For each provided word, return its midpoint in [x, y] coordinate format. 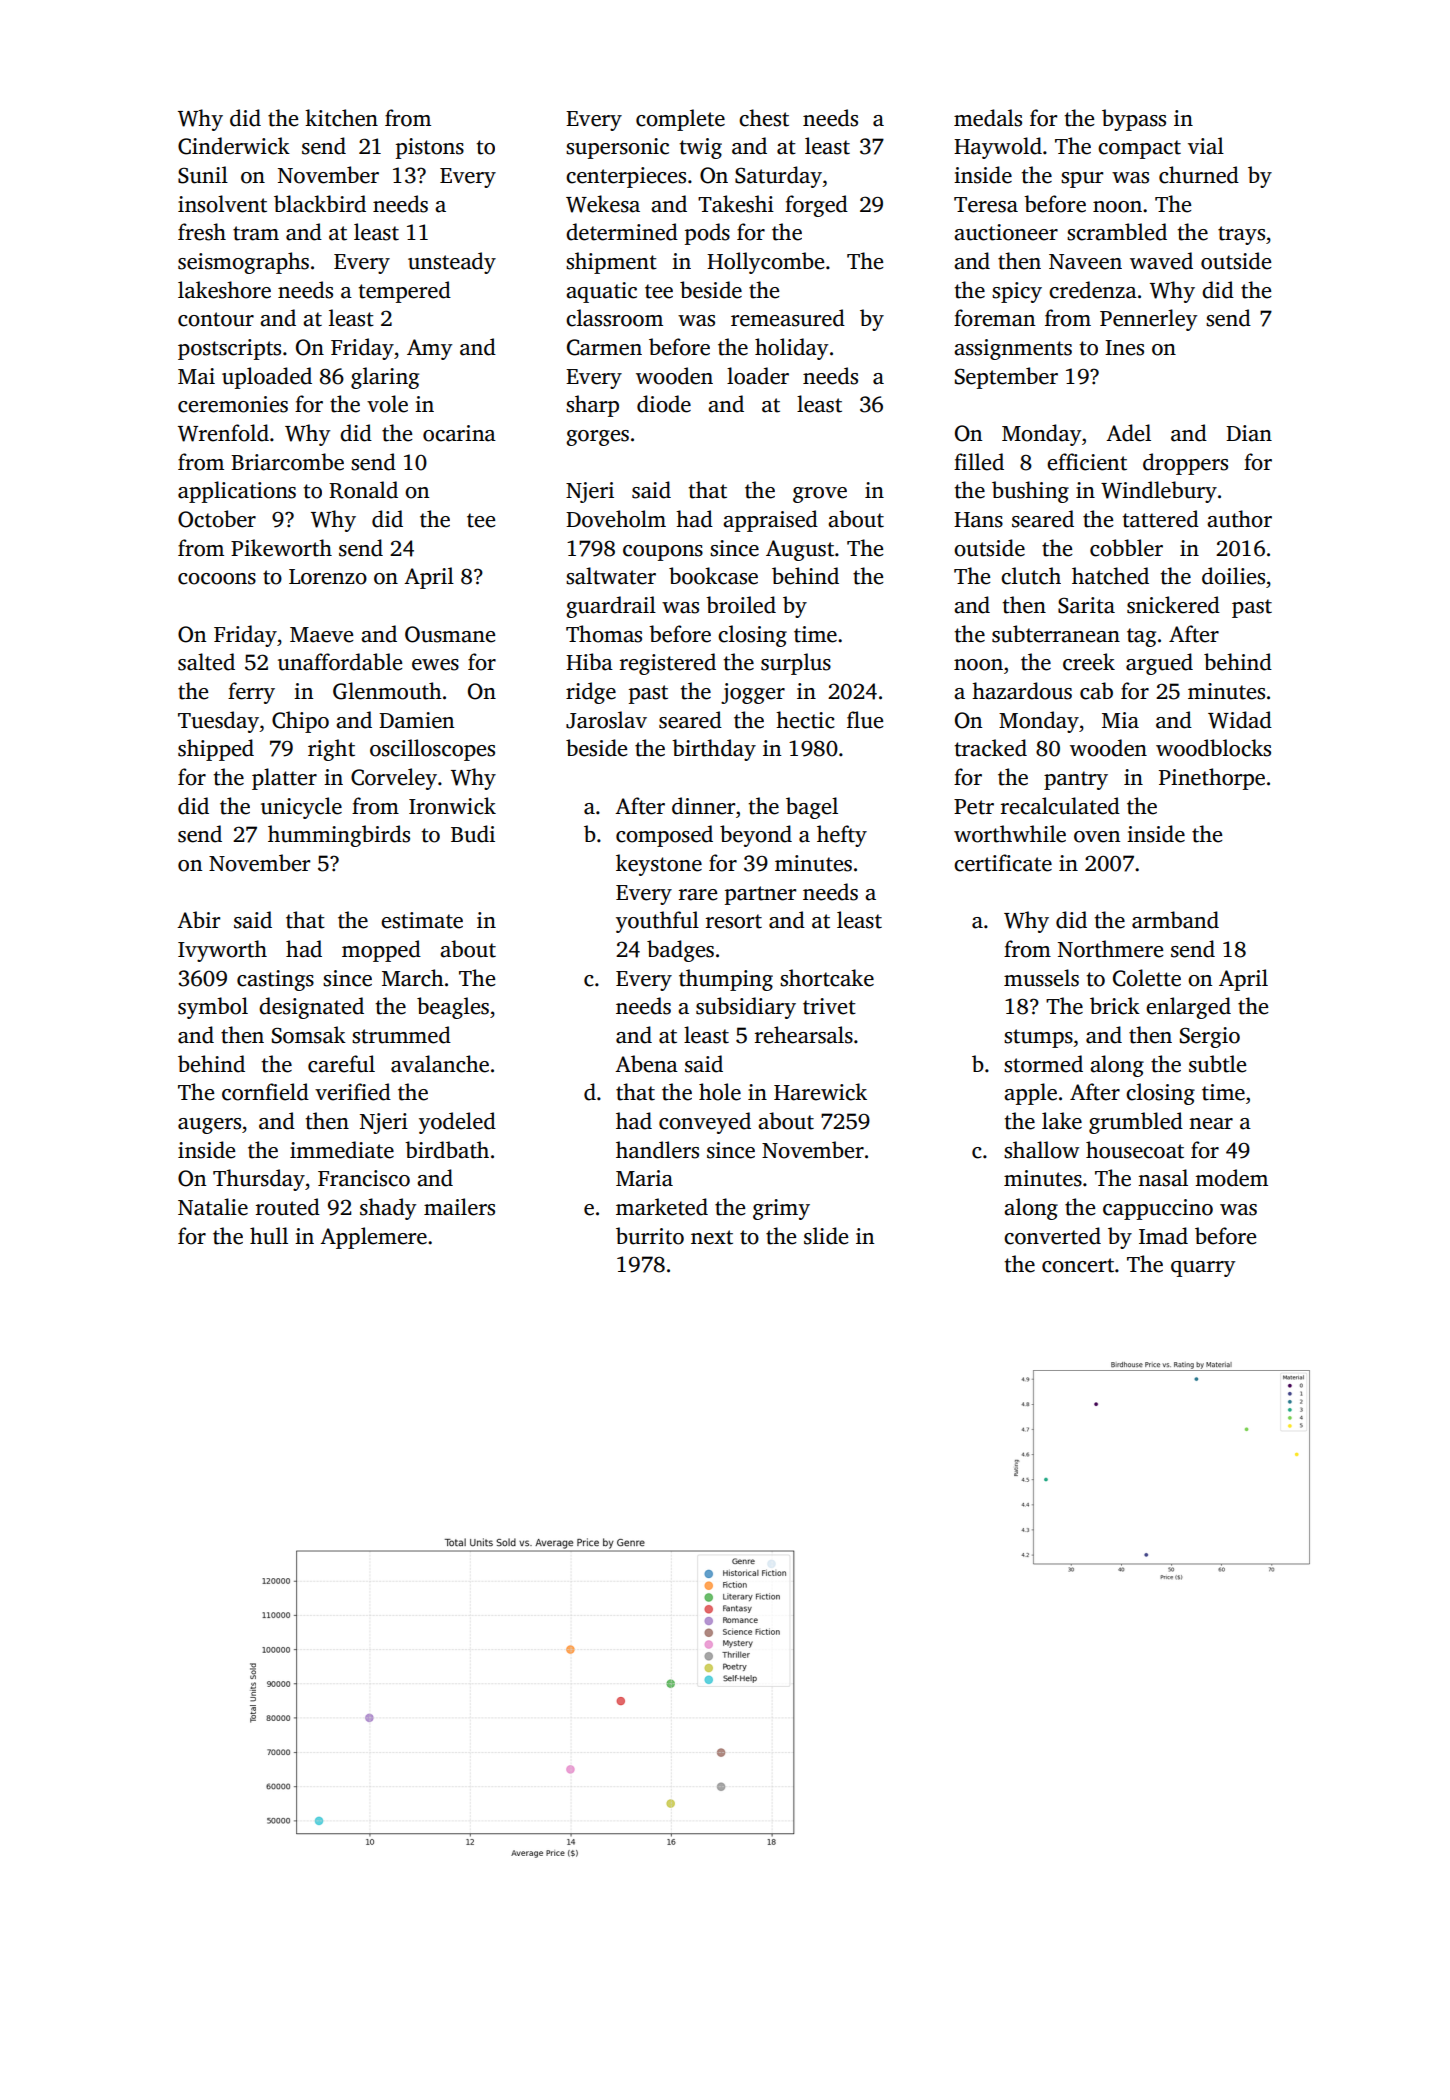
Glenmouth [387, 691]
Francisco [364, 1178]
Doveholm [616, 519]
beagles [453, 1008]
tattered [1160, 519]
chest [764, 118]
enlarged [1188, 1008]
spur [1082, 180]
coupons [663, 553]
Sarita [1086, 605]
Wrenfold [223, 433]
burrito [650, 1236]
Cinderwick [234, 146]
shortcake [827, 978]
